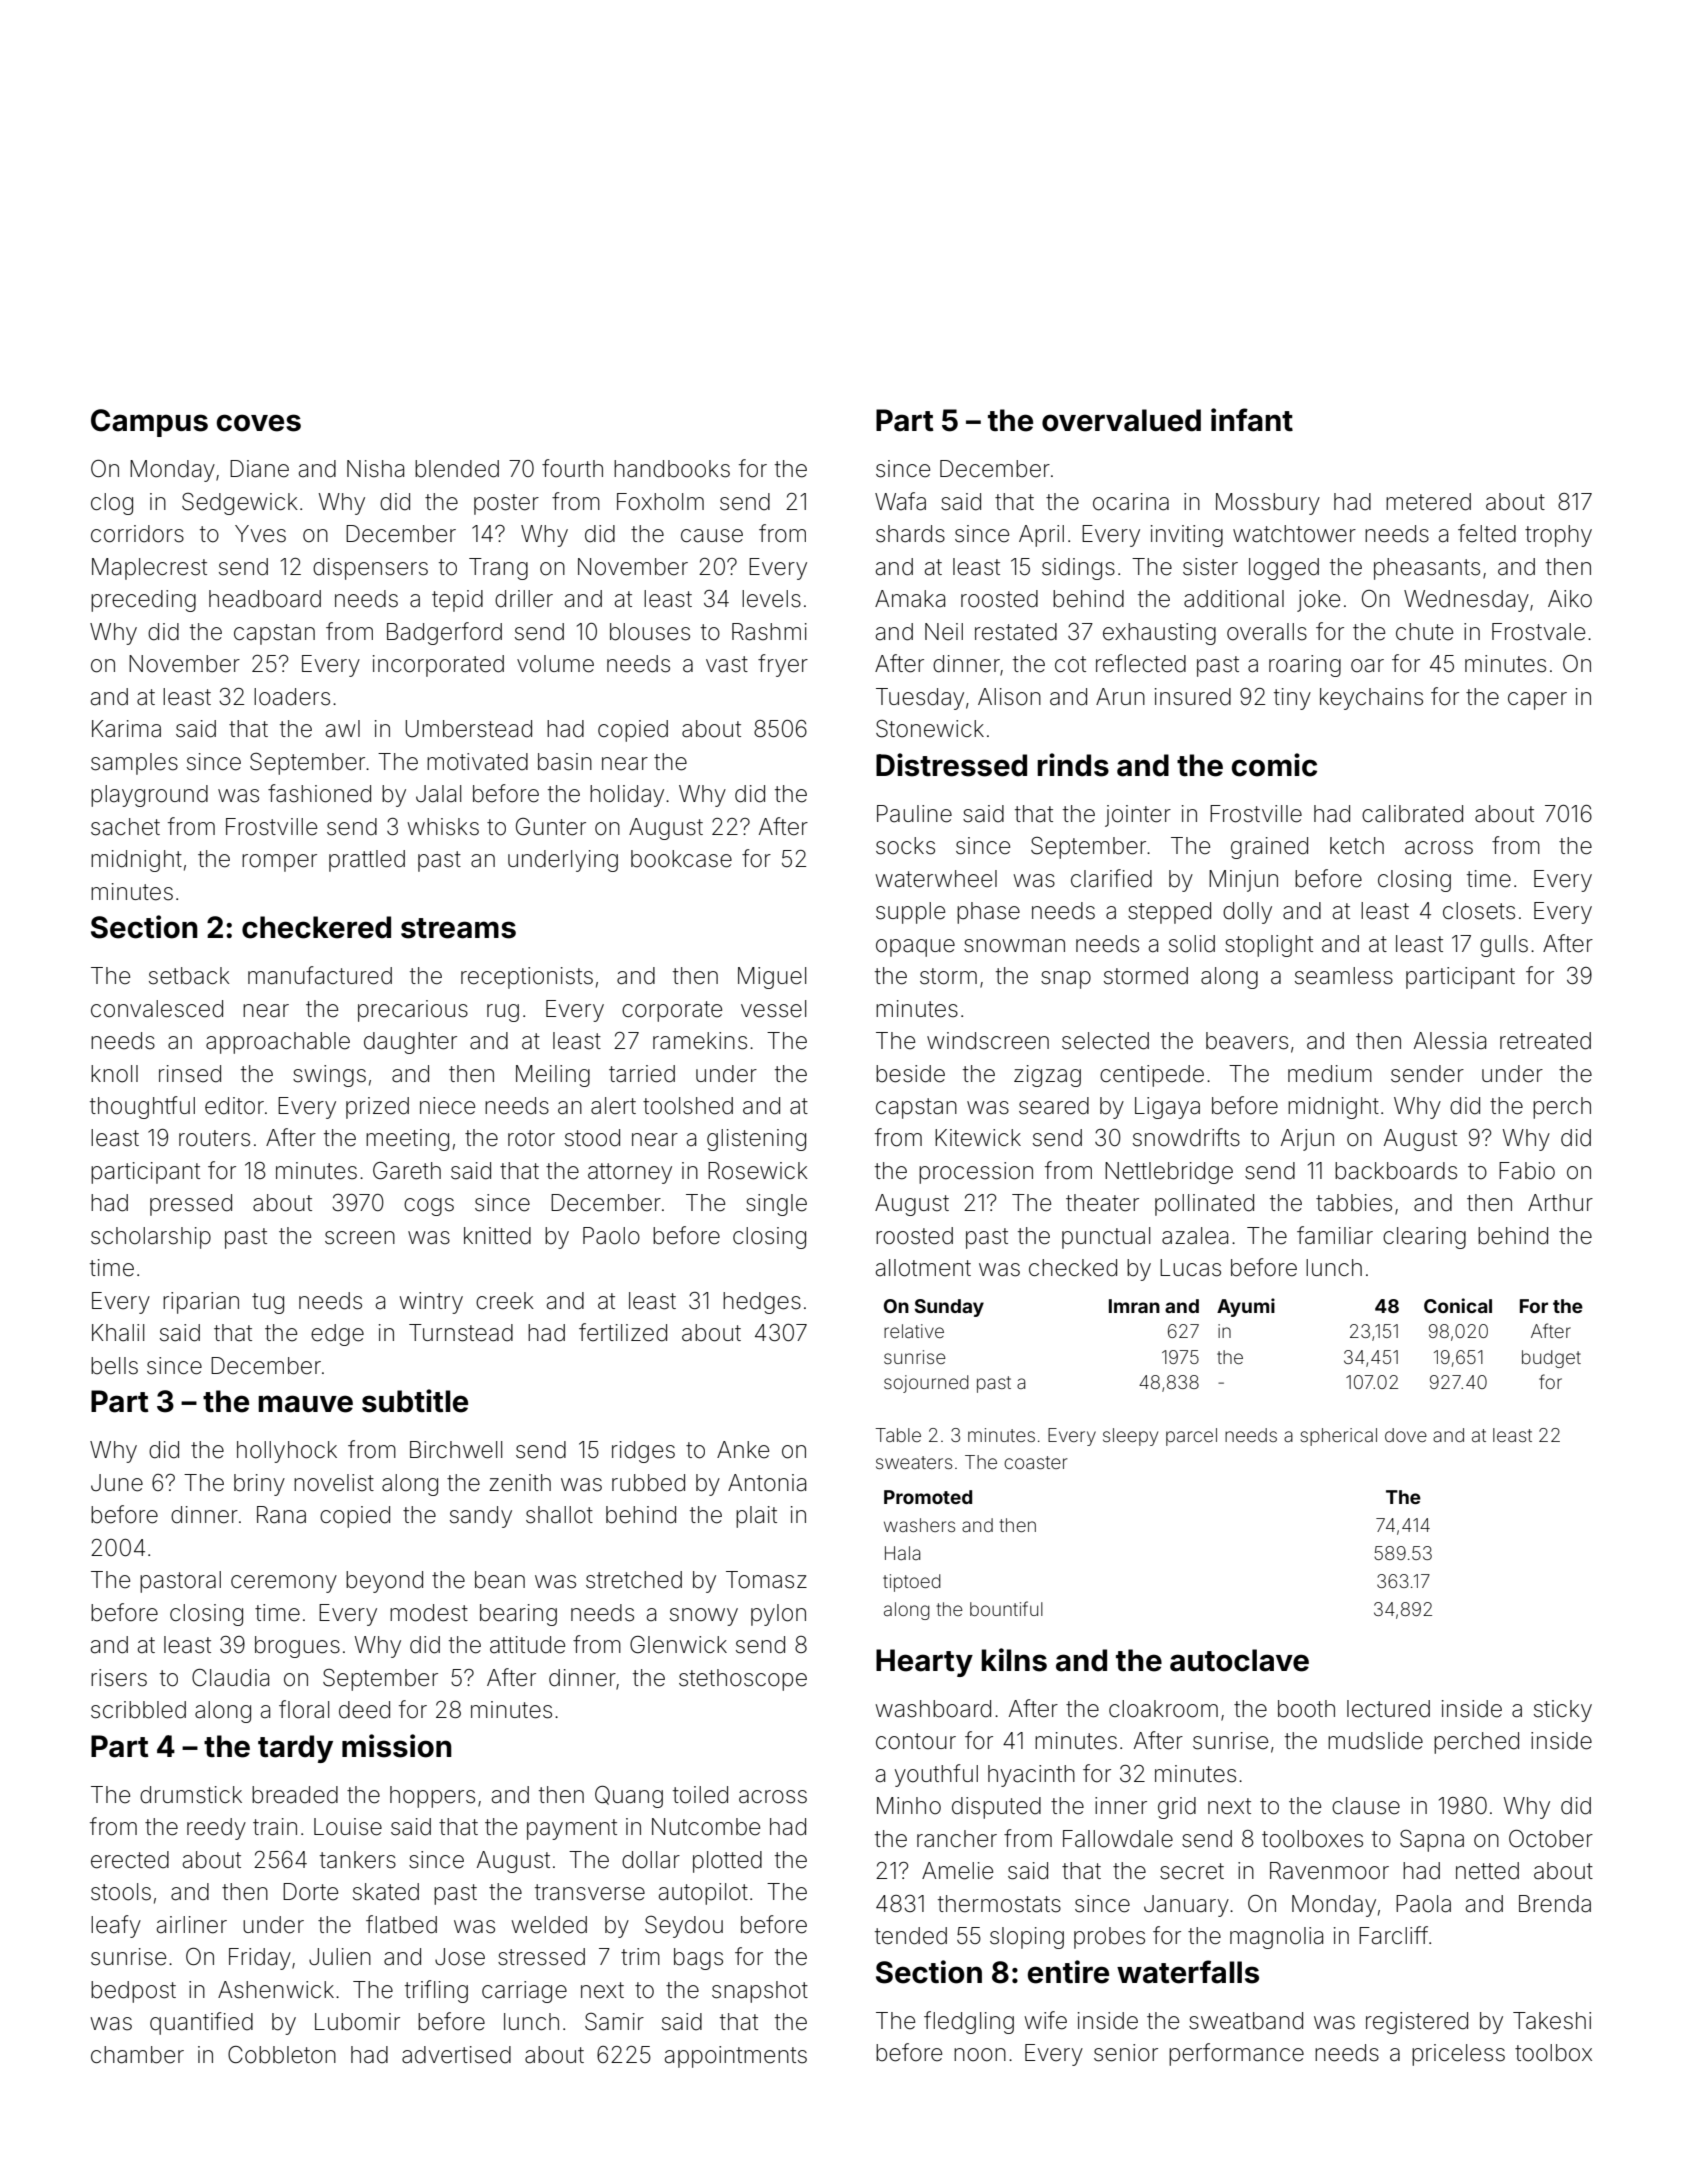 This document has height=2178, width=1683. Describe the element at coordinates (268, 1303) in the document. I see `tug` at that location.
